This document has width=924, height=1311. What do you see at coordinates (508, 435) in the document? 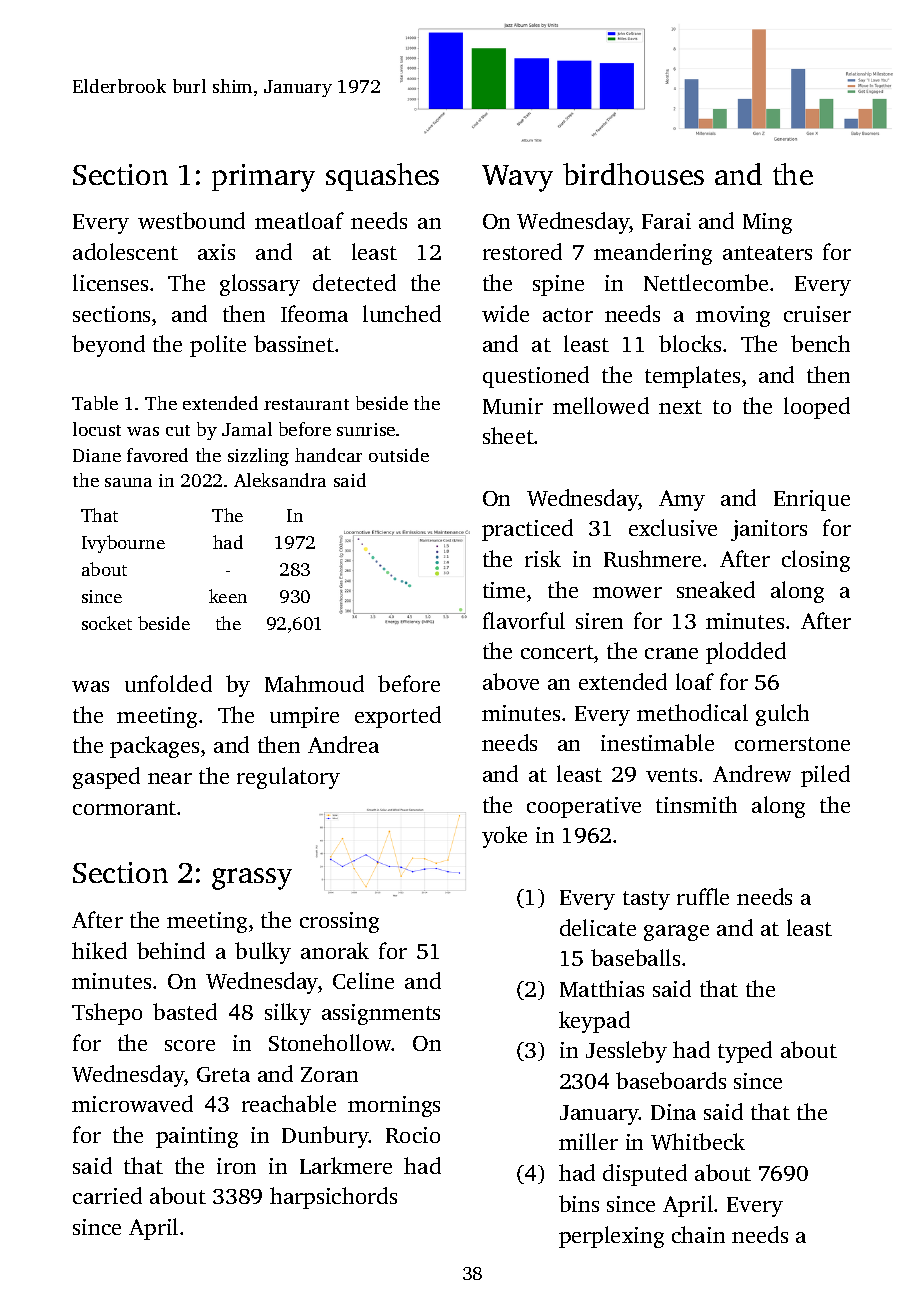
I see `sheet` at bounding box center [508, 435].
